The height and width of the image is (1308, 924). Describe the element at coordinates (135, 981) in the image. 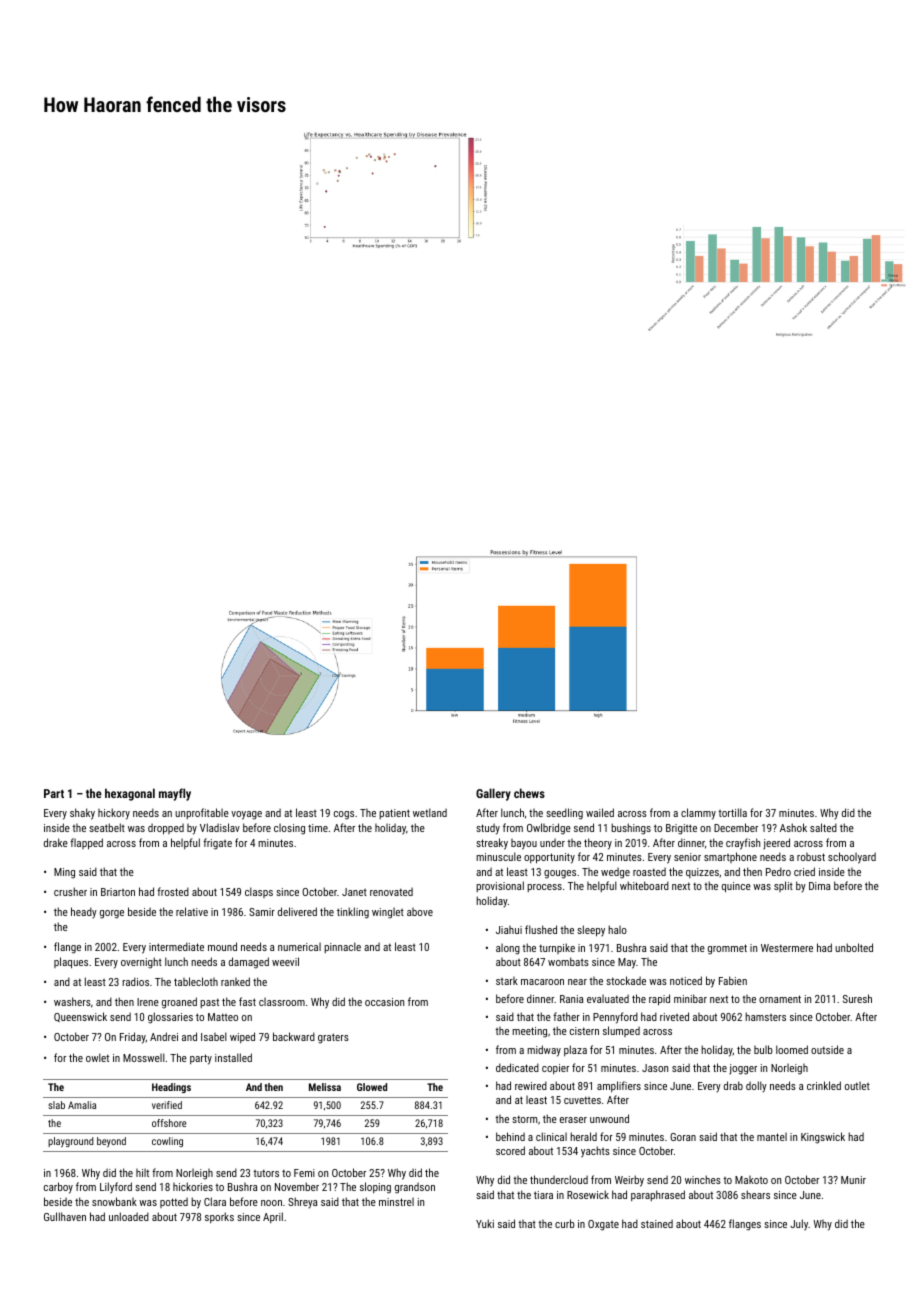

I see `radios` at that location.
